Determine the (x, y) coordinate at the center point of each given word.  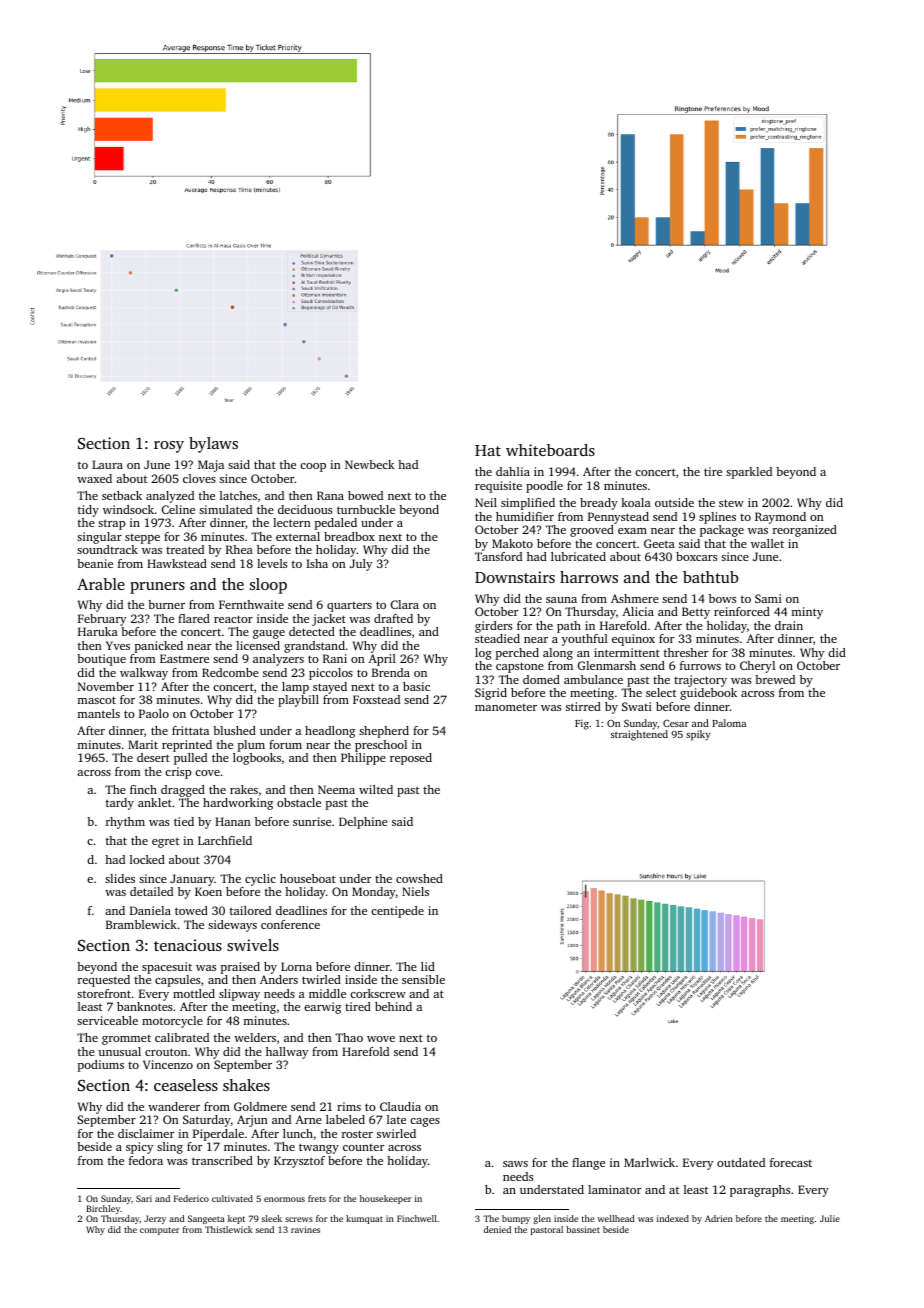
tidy (88, 511)
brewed (775, 679)
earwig (322, 1008)
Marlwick (649, 1162)
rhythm (125, 823)
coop (313, 467)
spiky (698, 735)
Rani (335, 658)
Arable (101, 584)
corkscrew (378, 993)
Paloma (729, 723)
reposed (411, 759)
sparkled (749, 473)
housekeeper (385, 1199)
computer (159, 1231)
